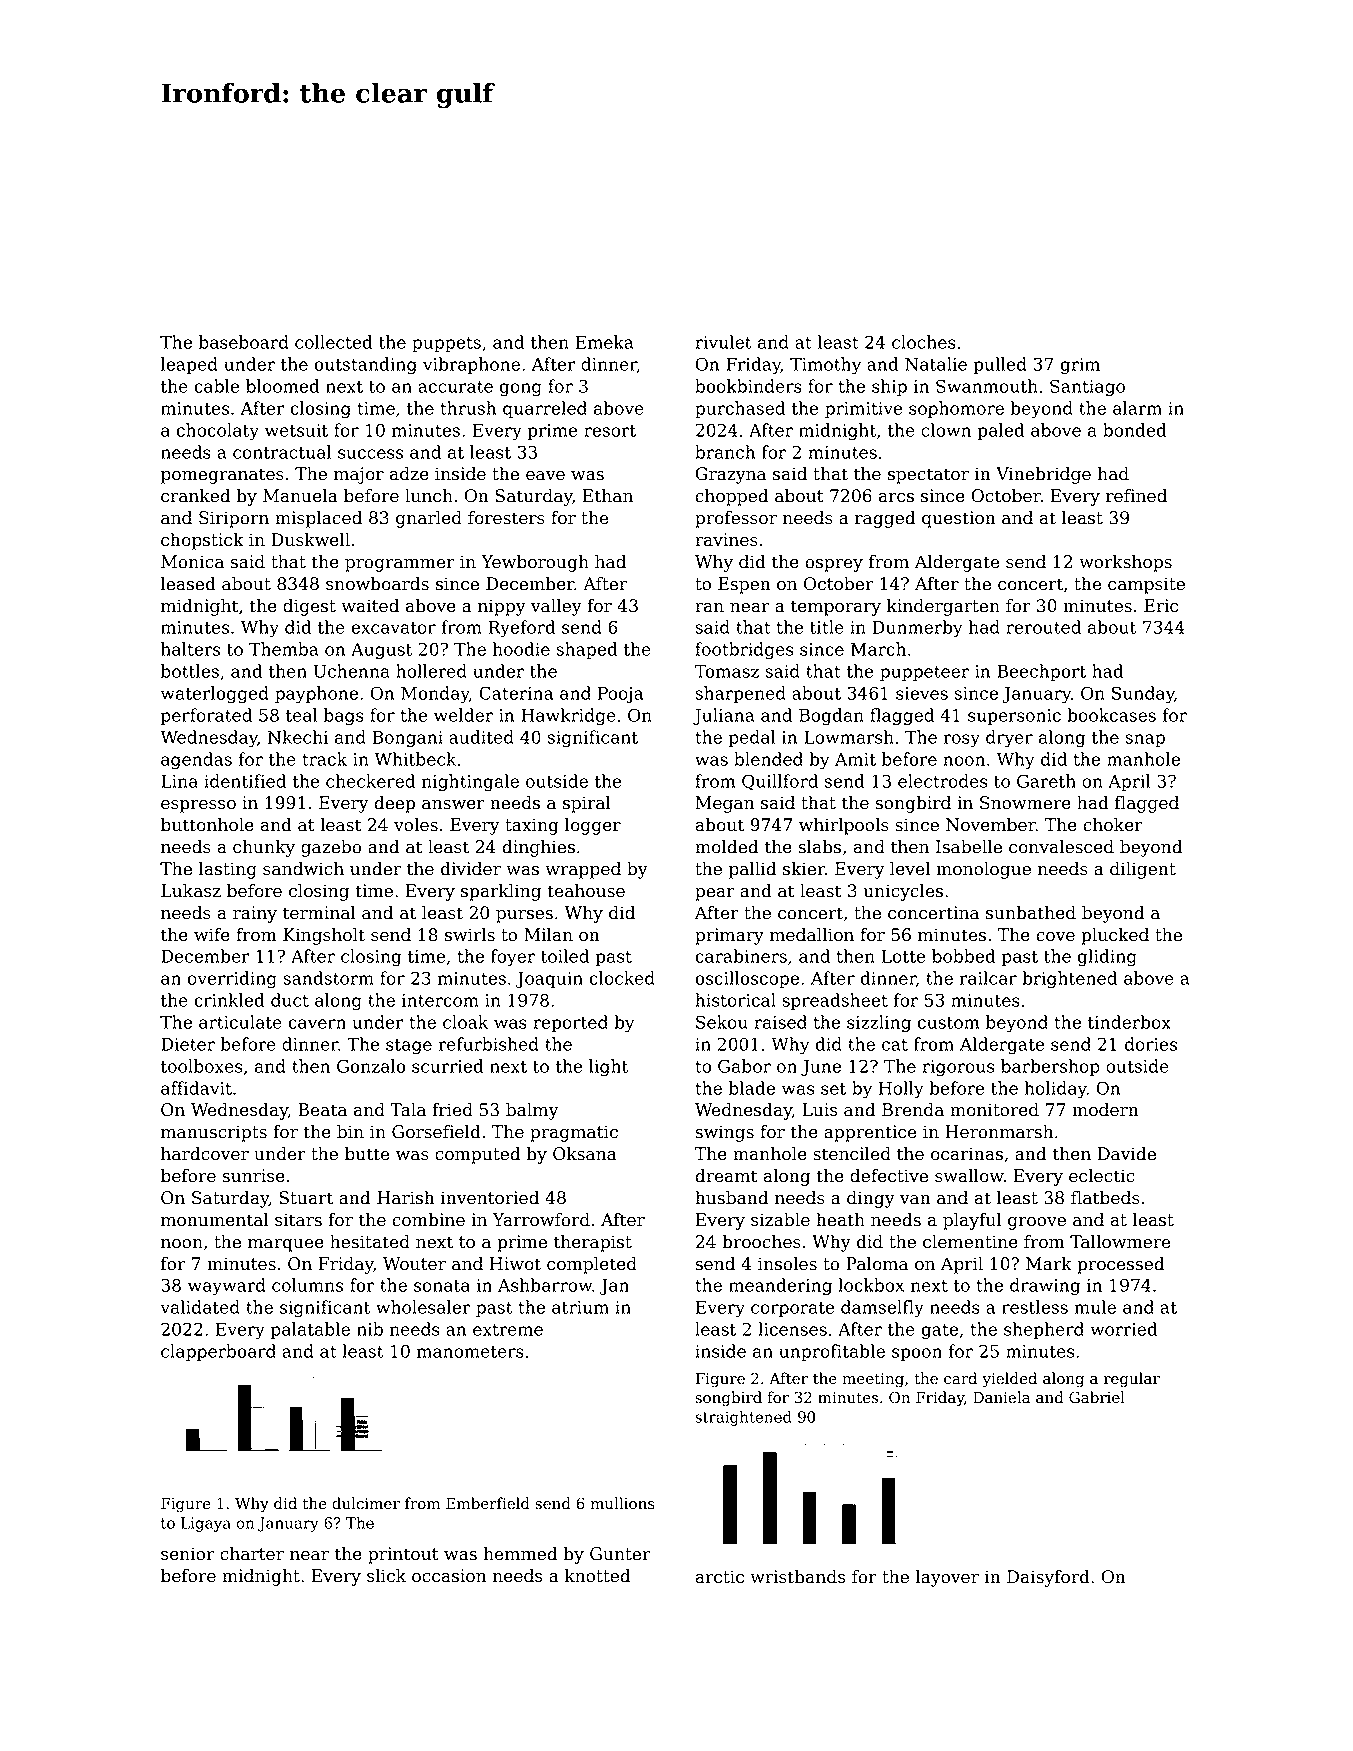 This screenshot has height=1751, width=1353. Describe the element at coordinates (189, 365) in the screenshot. I see `leaped` at that location.
